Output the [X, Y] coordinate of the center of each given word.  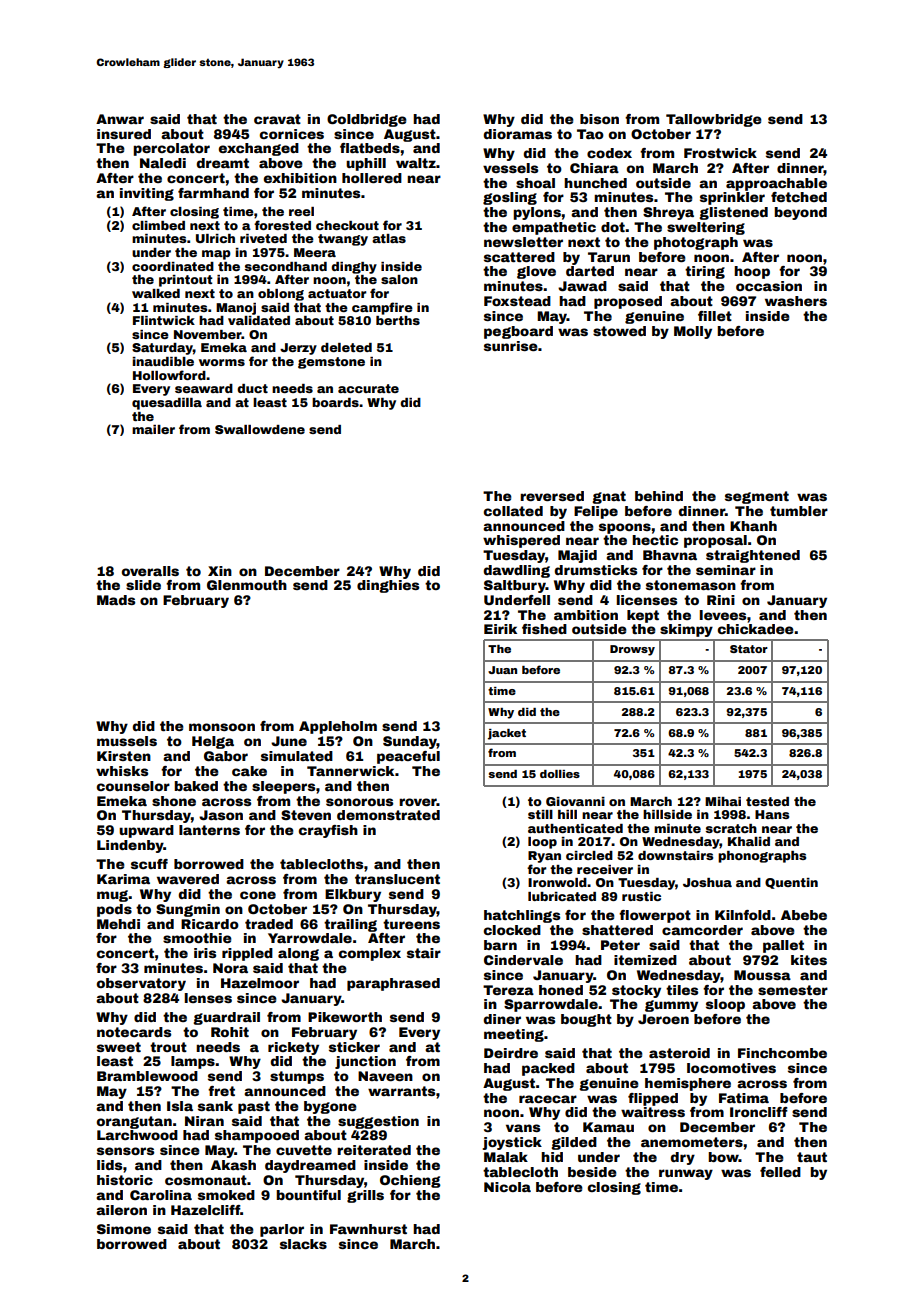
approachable [776, 184]
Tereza [508, 990]
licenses [647, 600]
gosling [510, 198]
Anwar [120, 119]
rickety [293, 1048]
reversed [552, 496]
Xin [220, 571]
